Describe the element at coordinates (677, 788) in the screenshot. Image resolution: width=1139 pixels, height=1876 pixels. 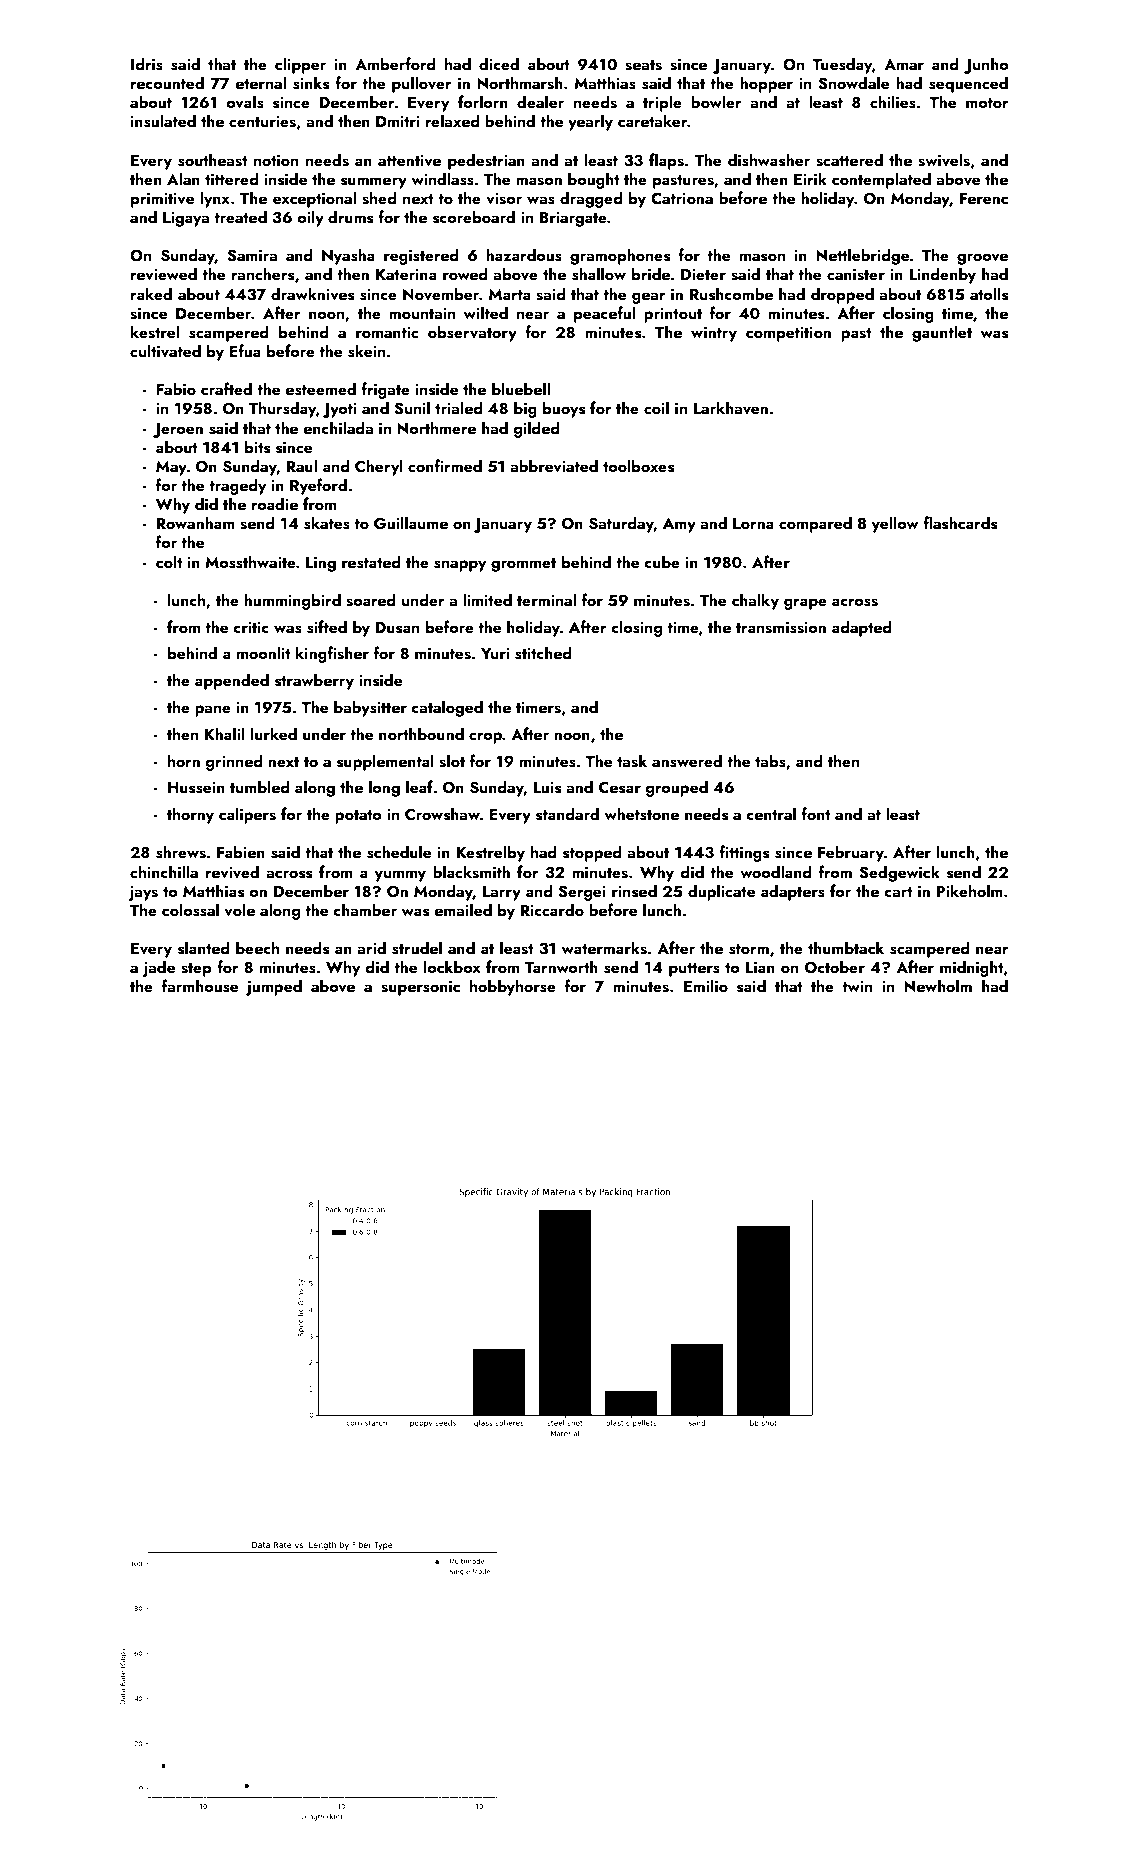
I see `grouped` at that location.
